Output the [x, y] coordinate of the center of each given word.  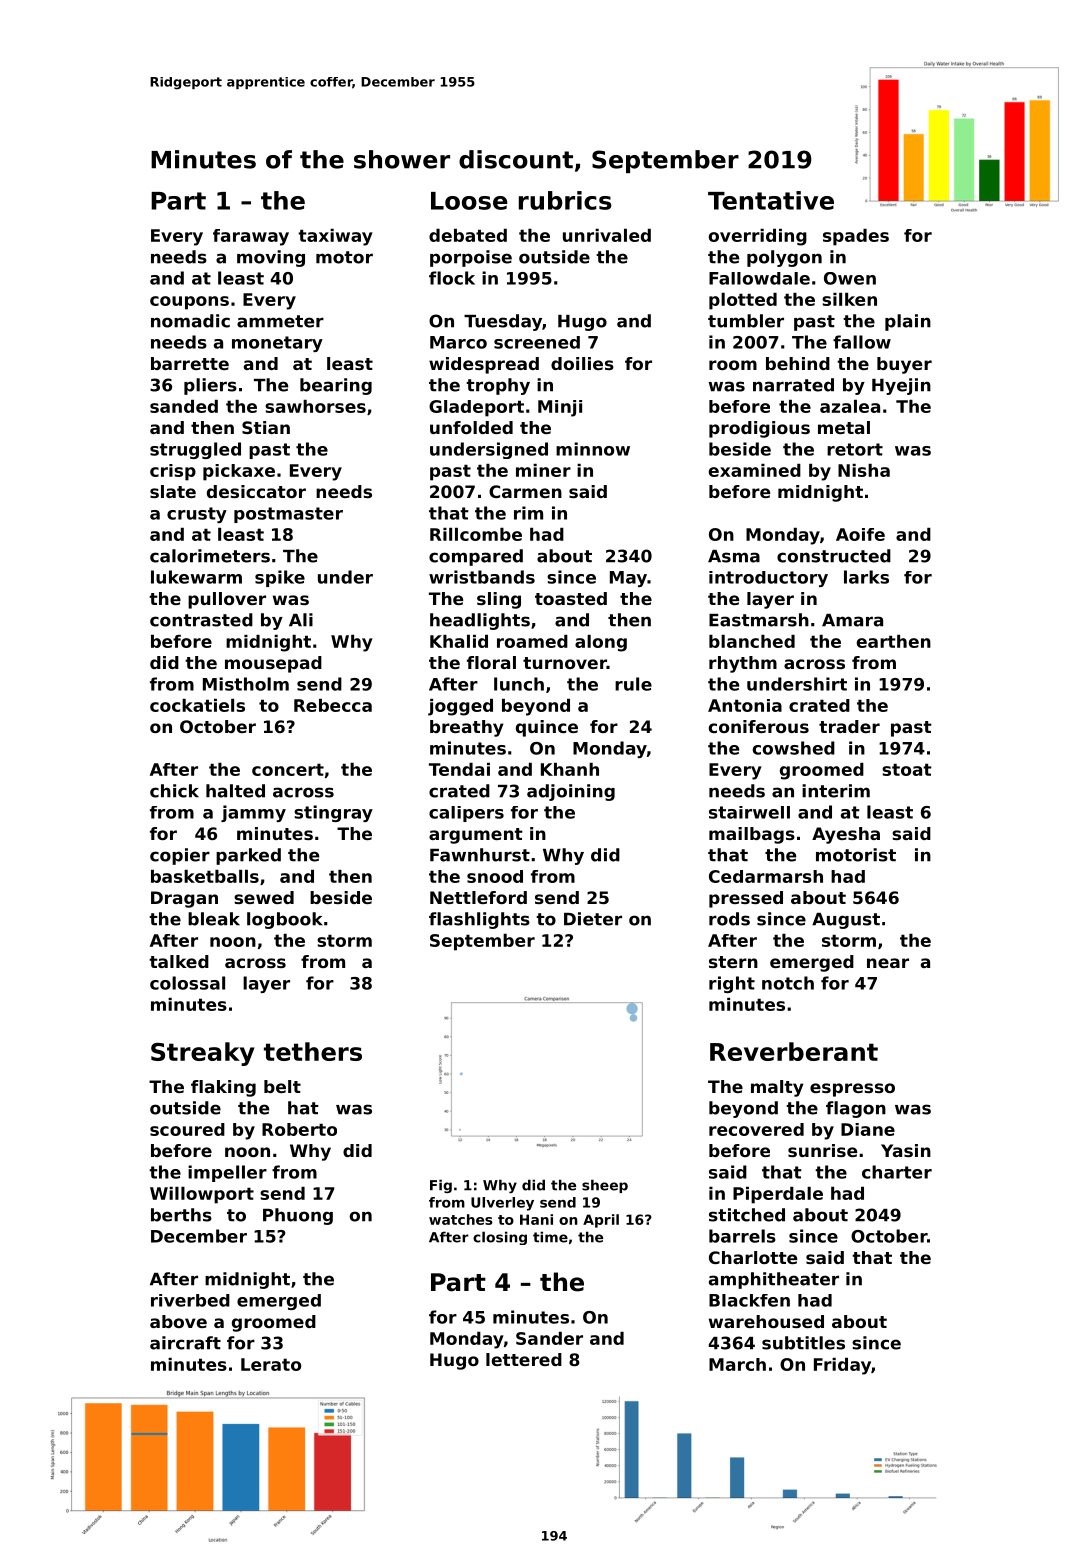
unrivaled [607, 235]
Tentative [771, 200]
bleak [214, 919]
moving [271, 258]
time [550, 1237]
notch [788, 983]
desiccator [256, 491]
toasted [571, 598]
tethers [313, 1051]
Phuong [298, 1216]
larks [866, 577]
